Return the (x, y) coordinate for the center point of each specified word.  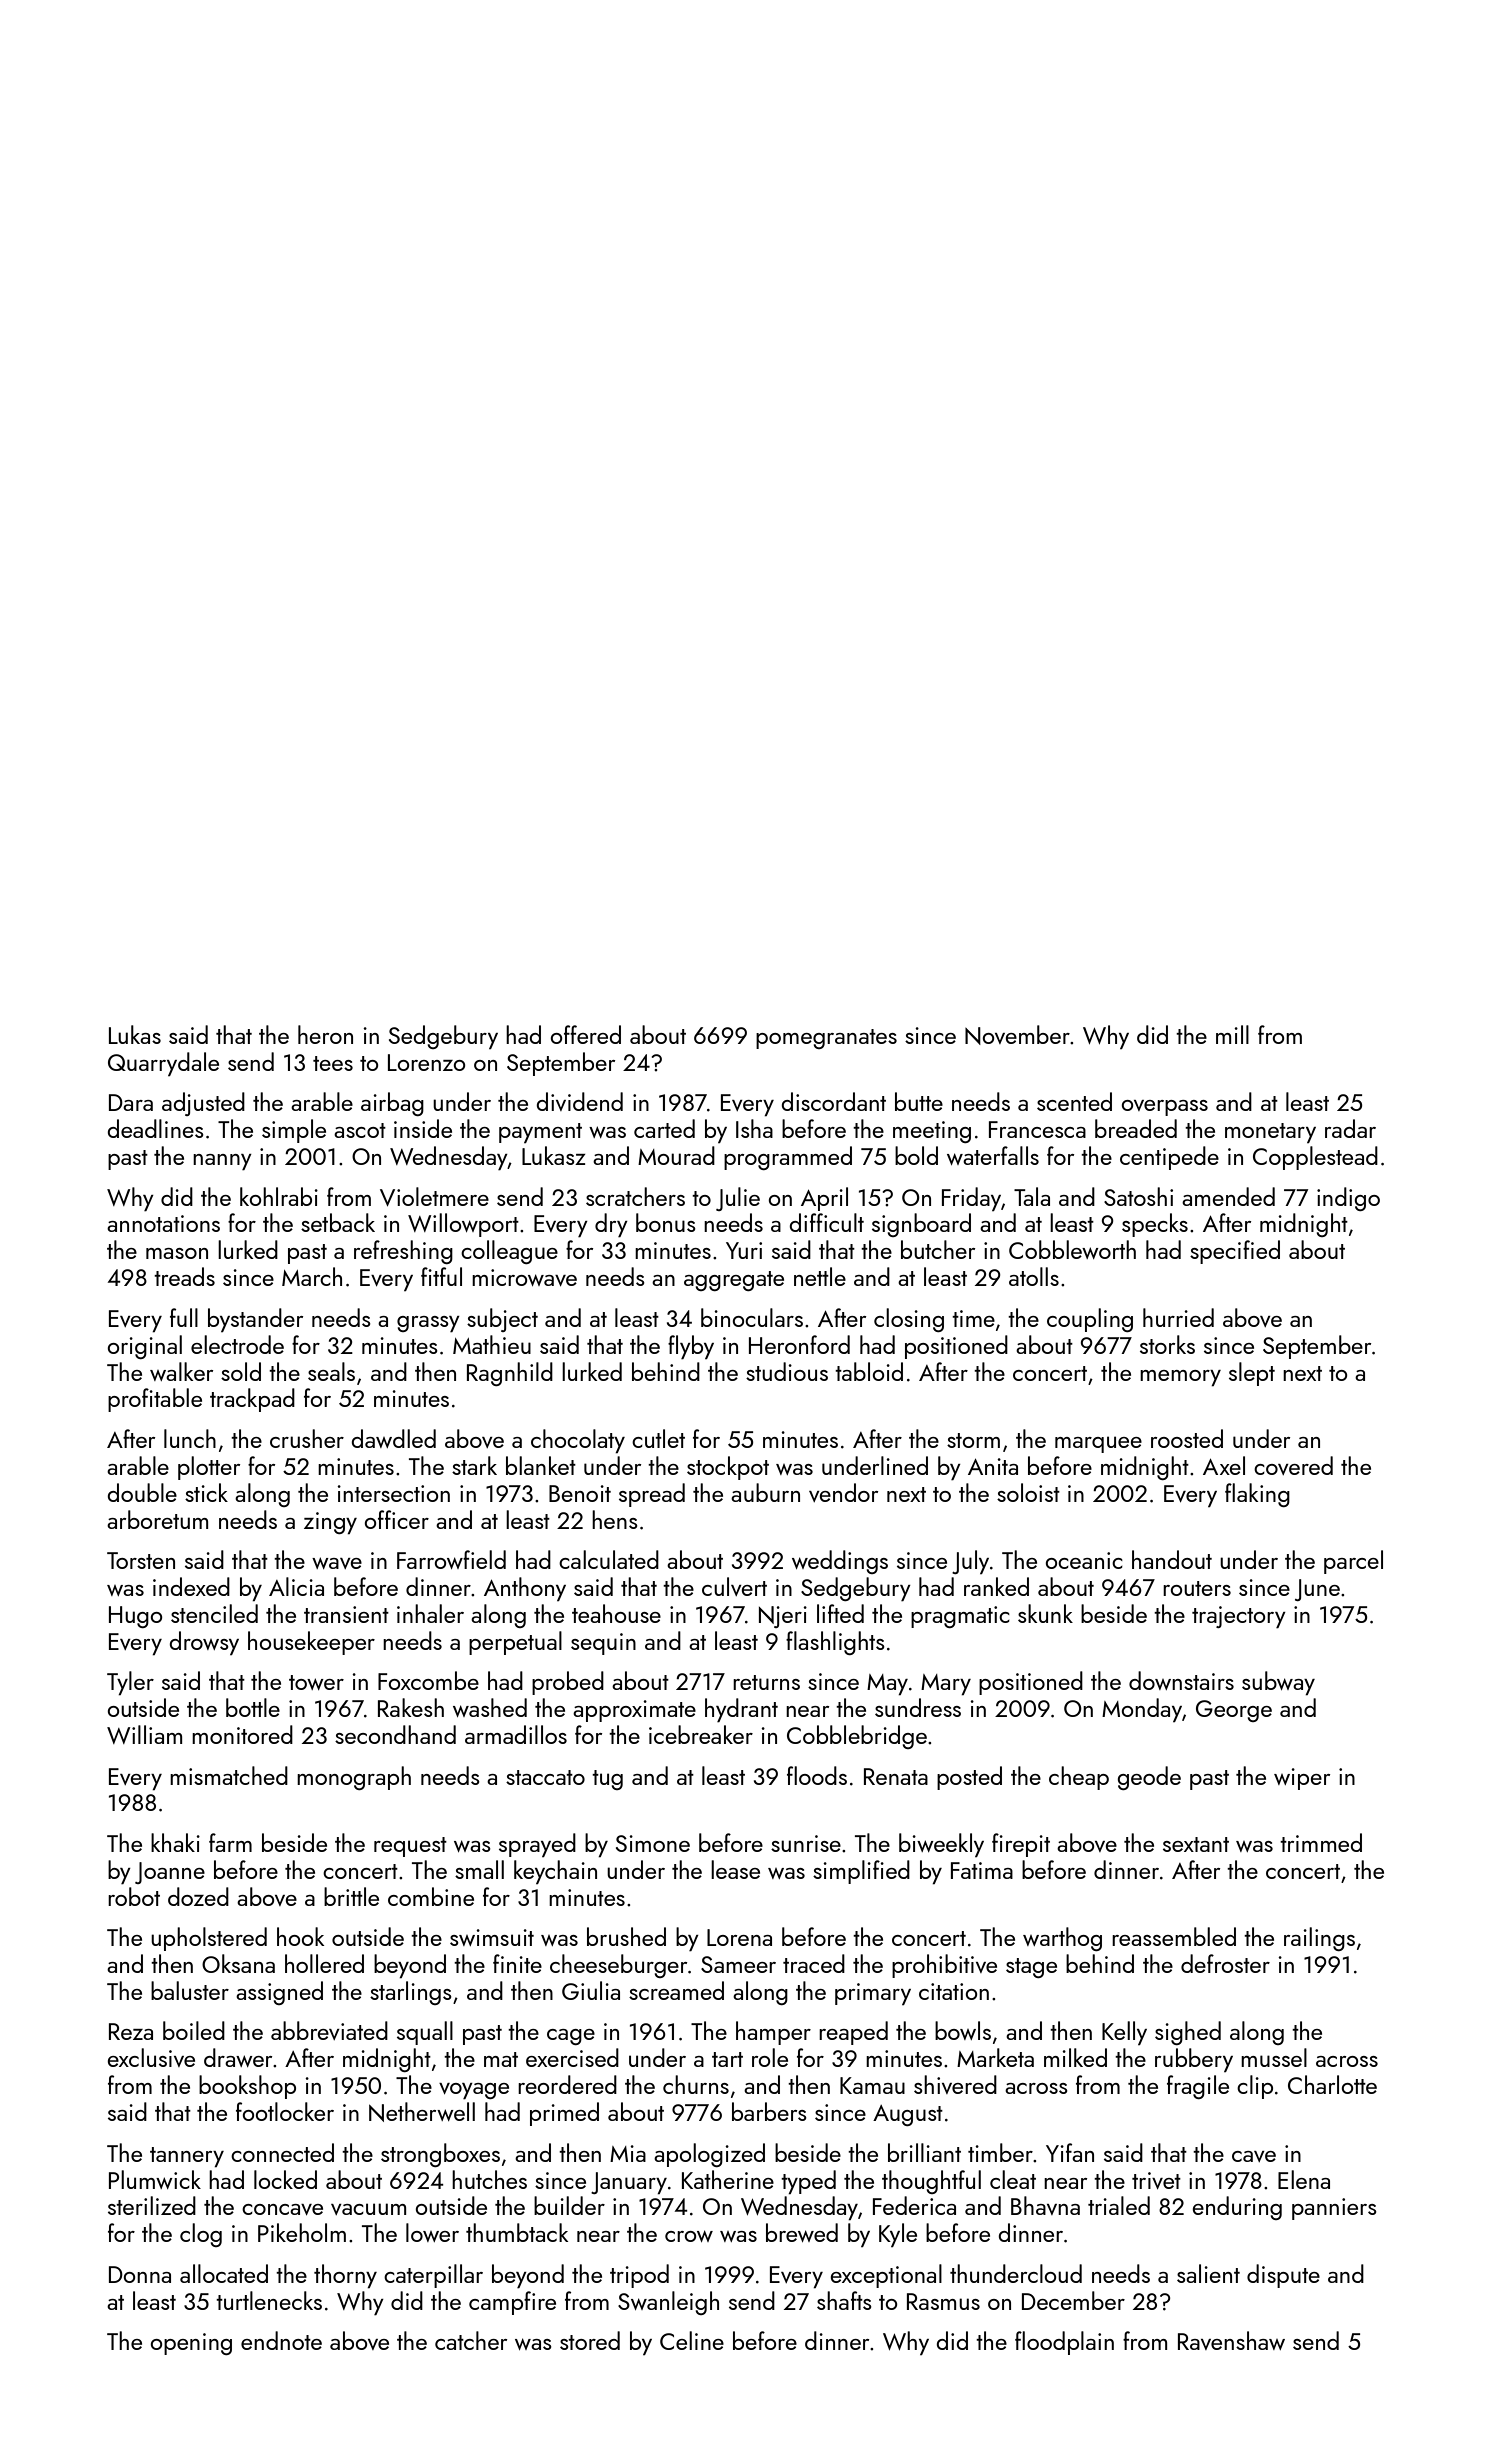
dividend (579, 1101)
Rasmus (943, 2301)
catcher (471, 2340)
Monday (1142, 1710)
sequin (603, 1644)
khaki (175, 1842)
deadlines (155, 1128)
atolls (1034, 1276)
